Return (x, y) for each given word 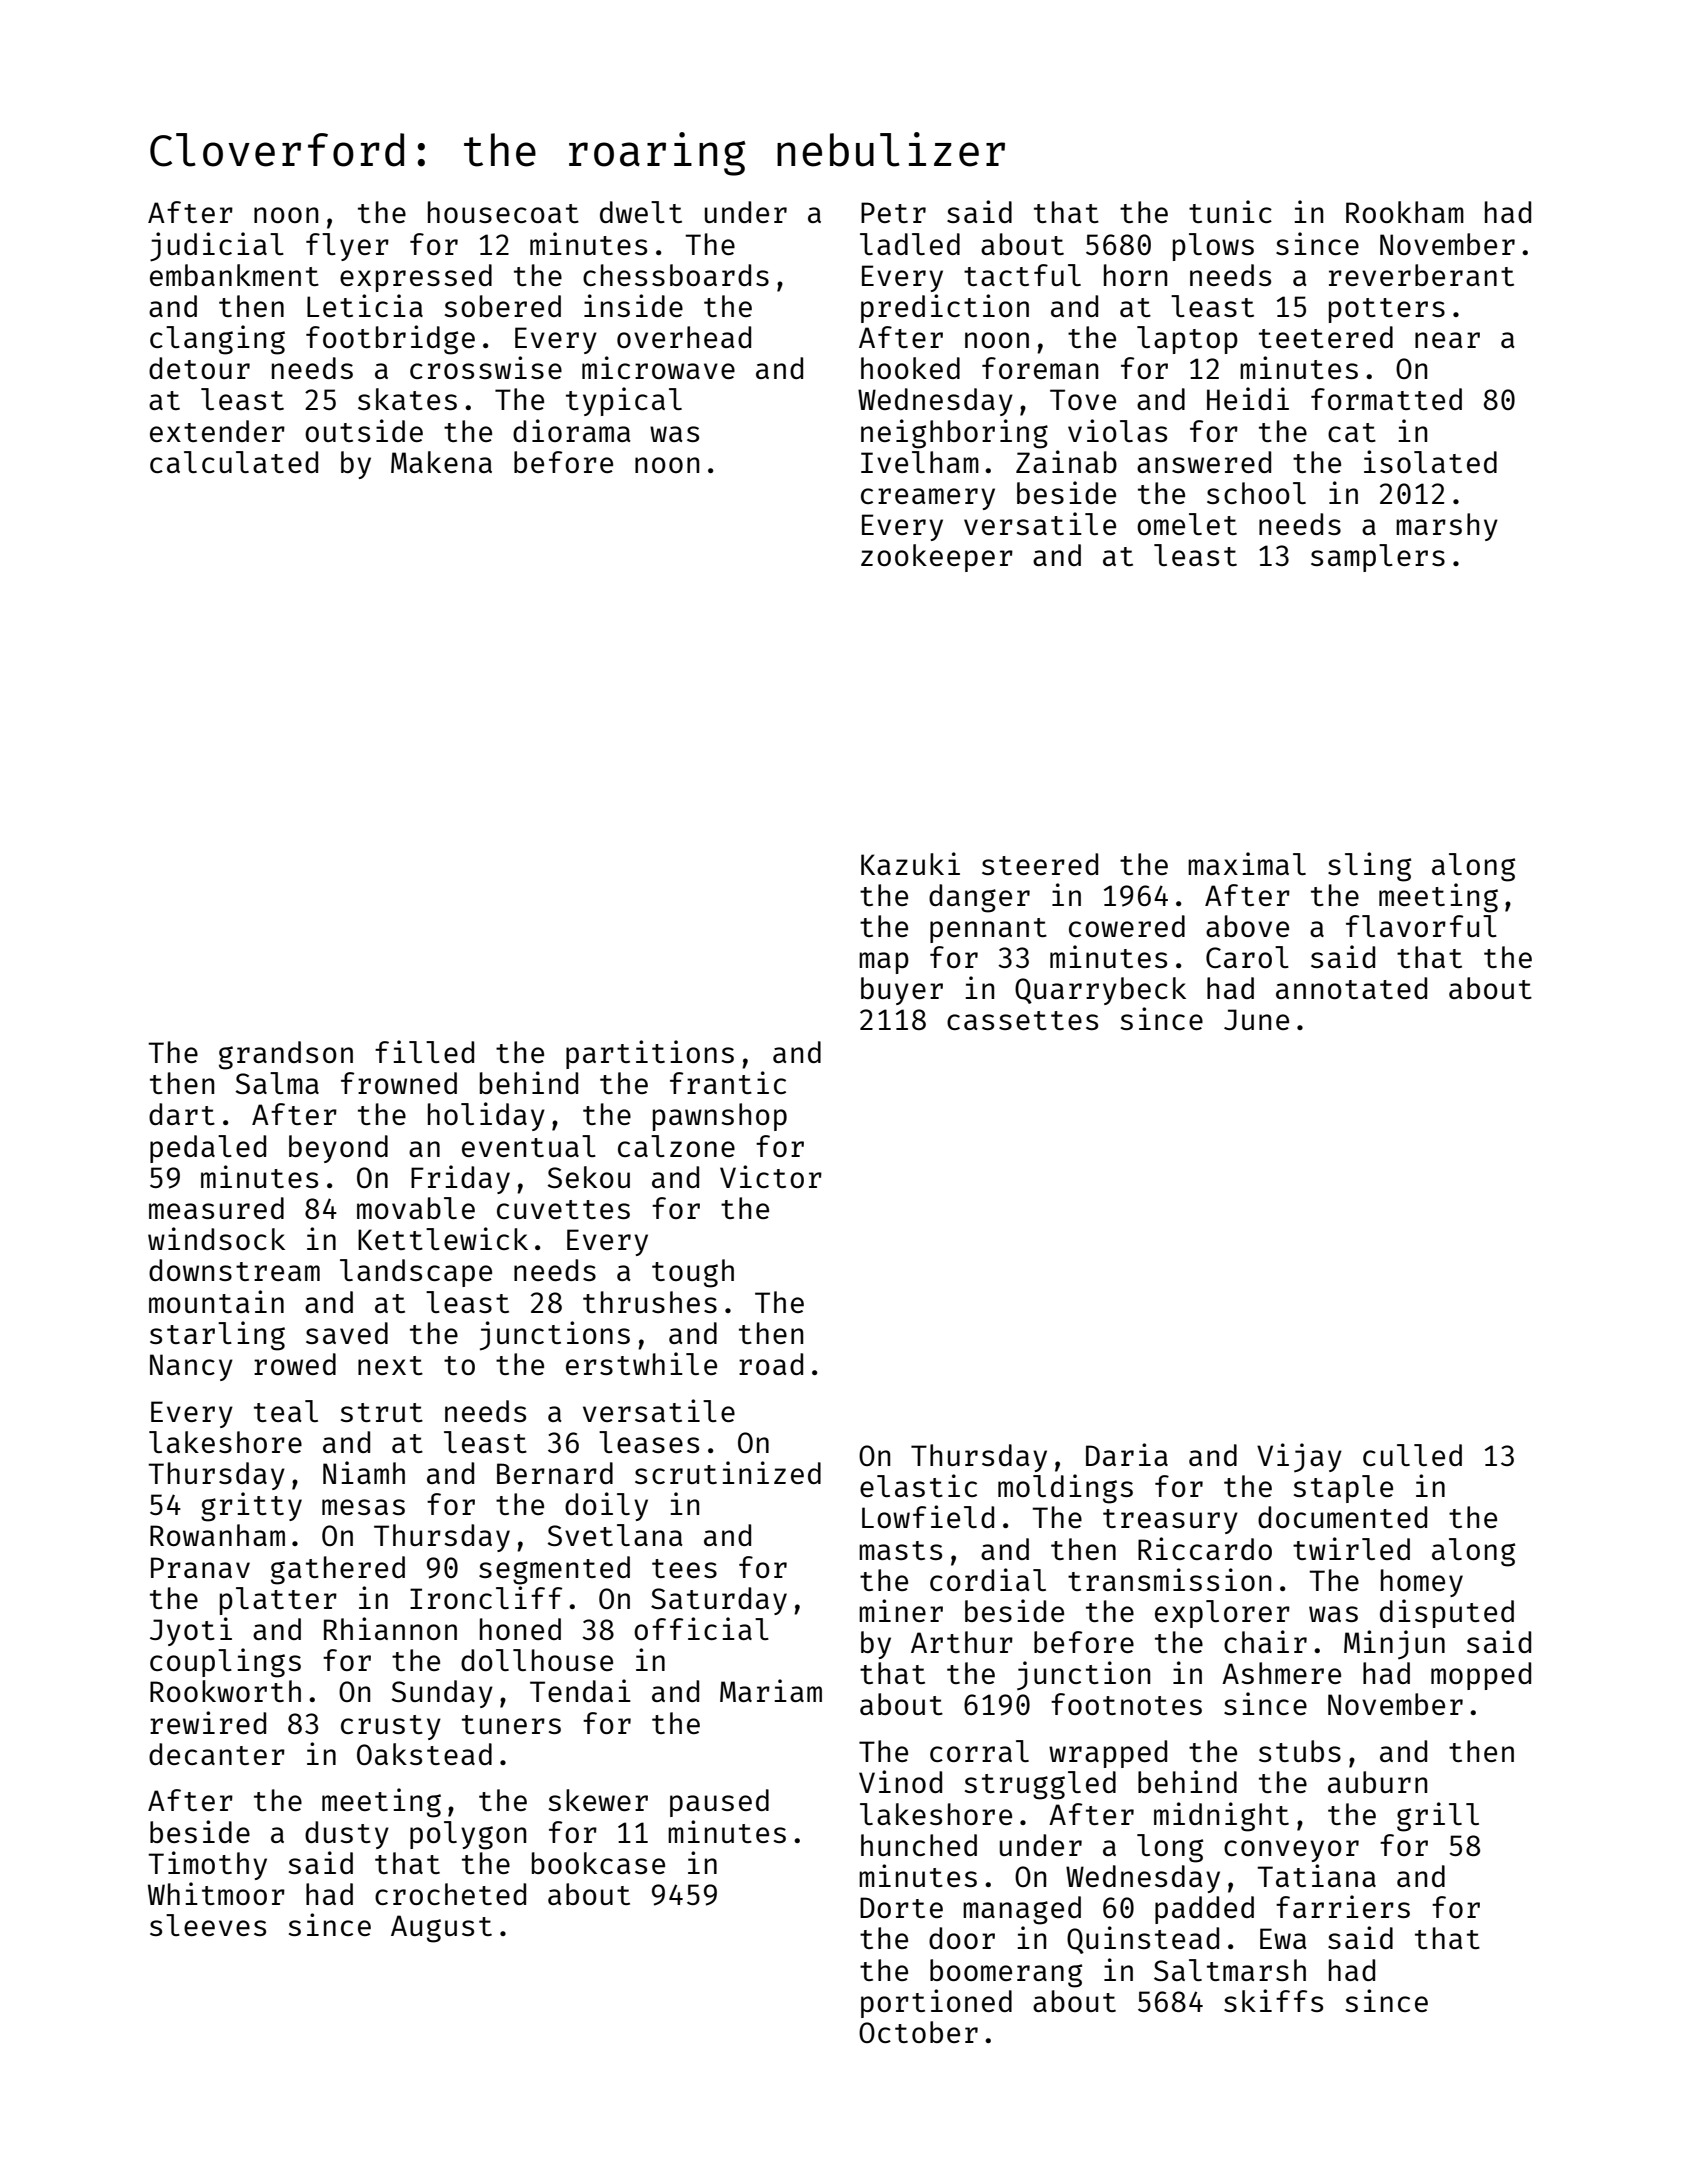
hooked (910, 368)
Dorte (901, 1907)
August (441, 1929)
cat (1352, 432)
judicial (217, 247)
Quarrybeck (1100, 991)
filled (424, 1051)
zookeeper (937, 558)
